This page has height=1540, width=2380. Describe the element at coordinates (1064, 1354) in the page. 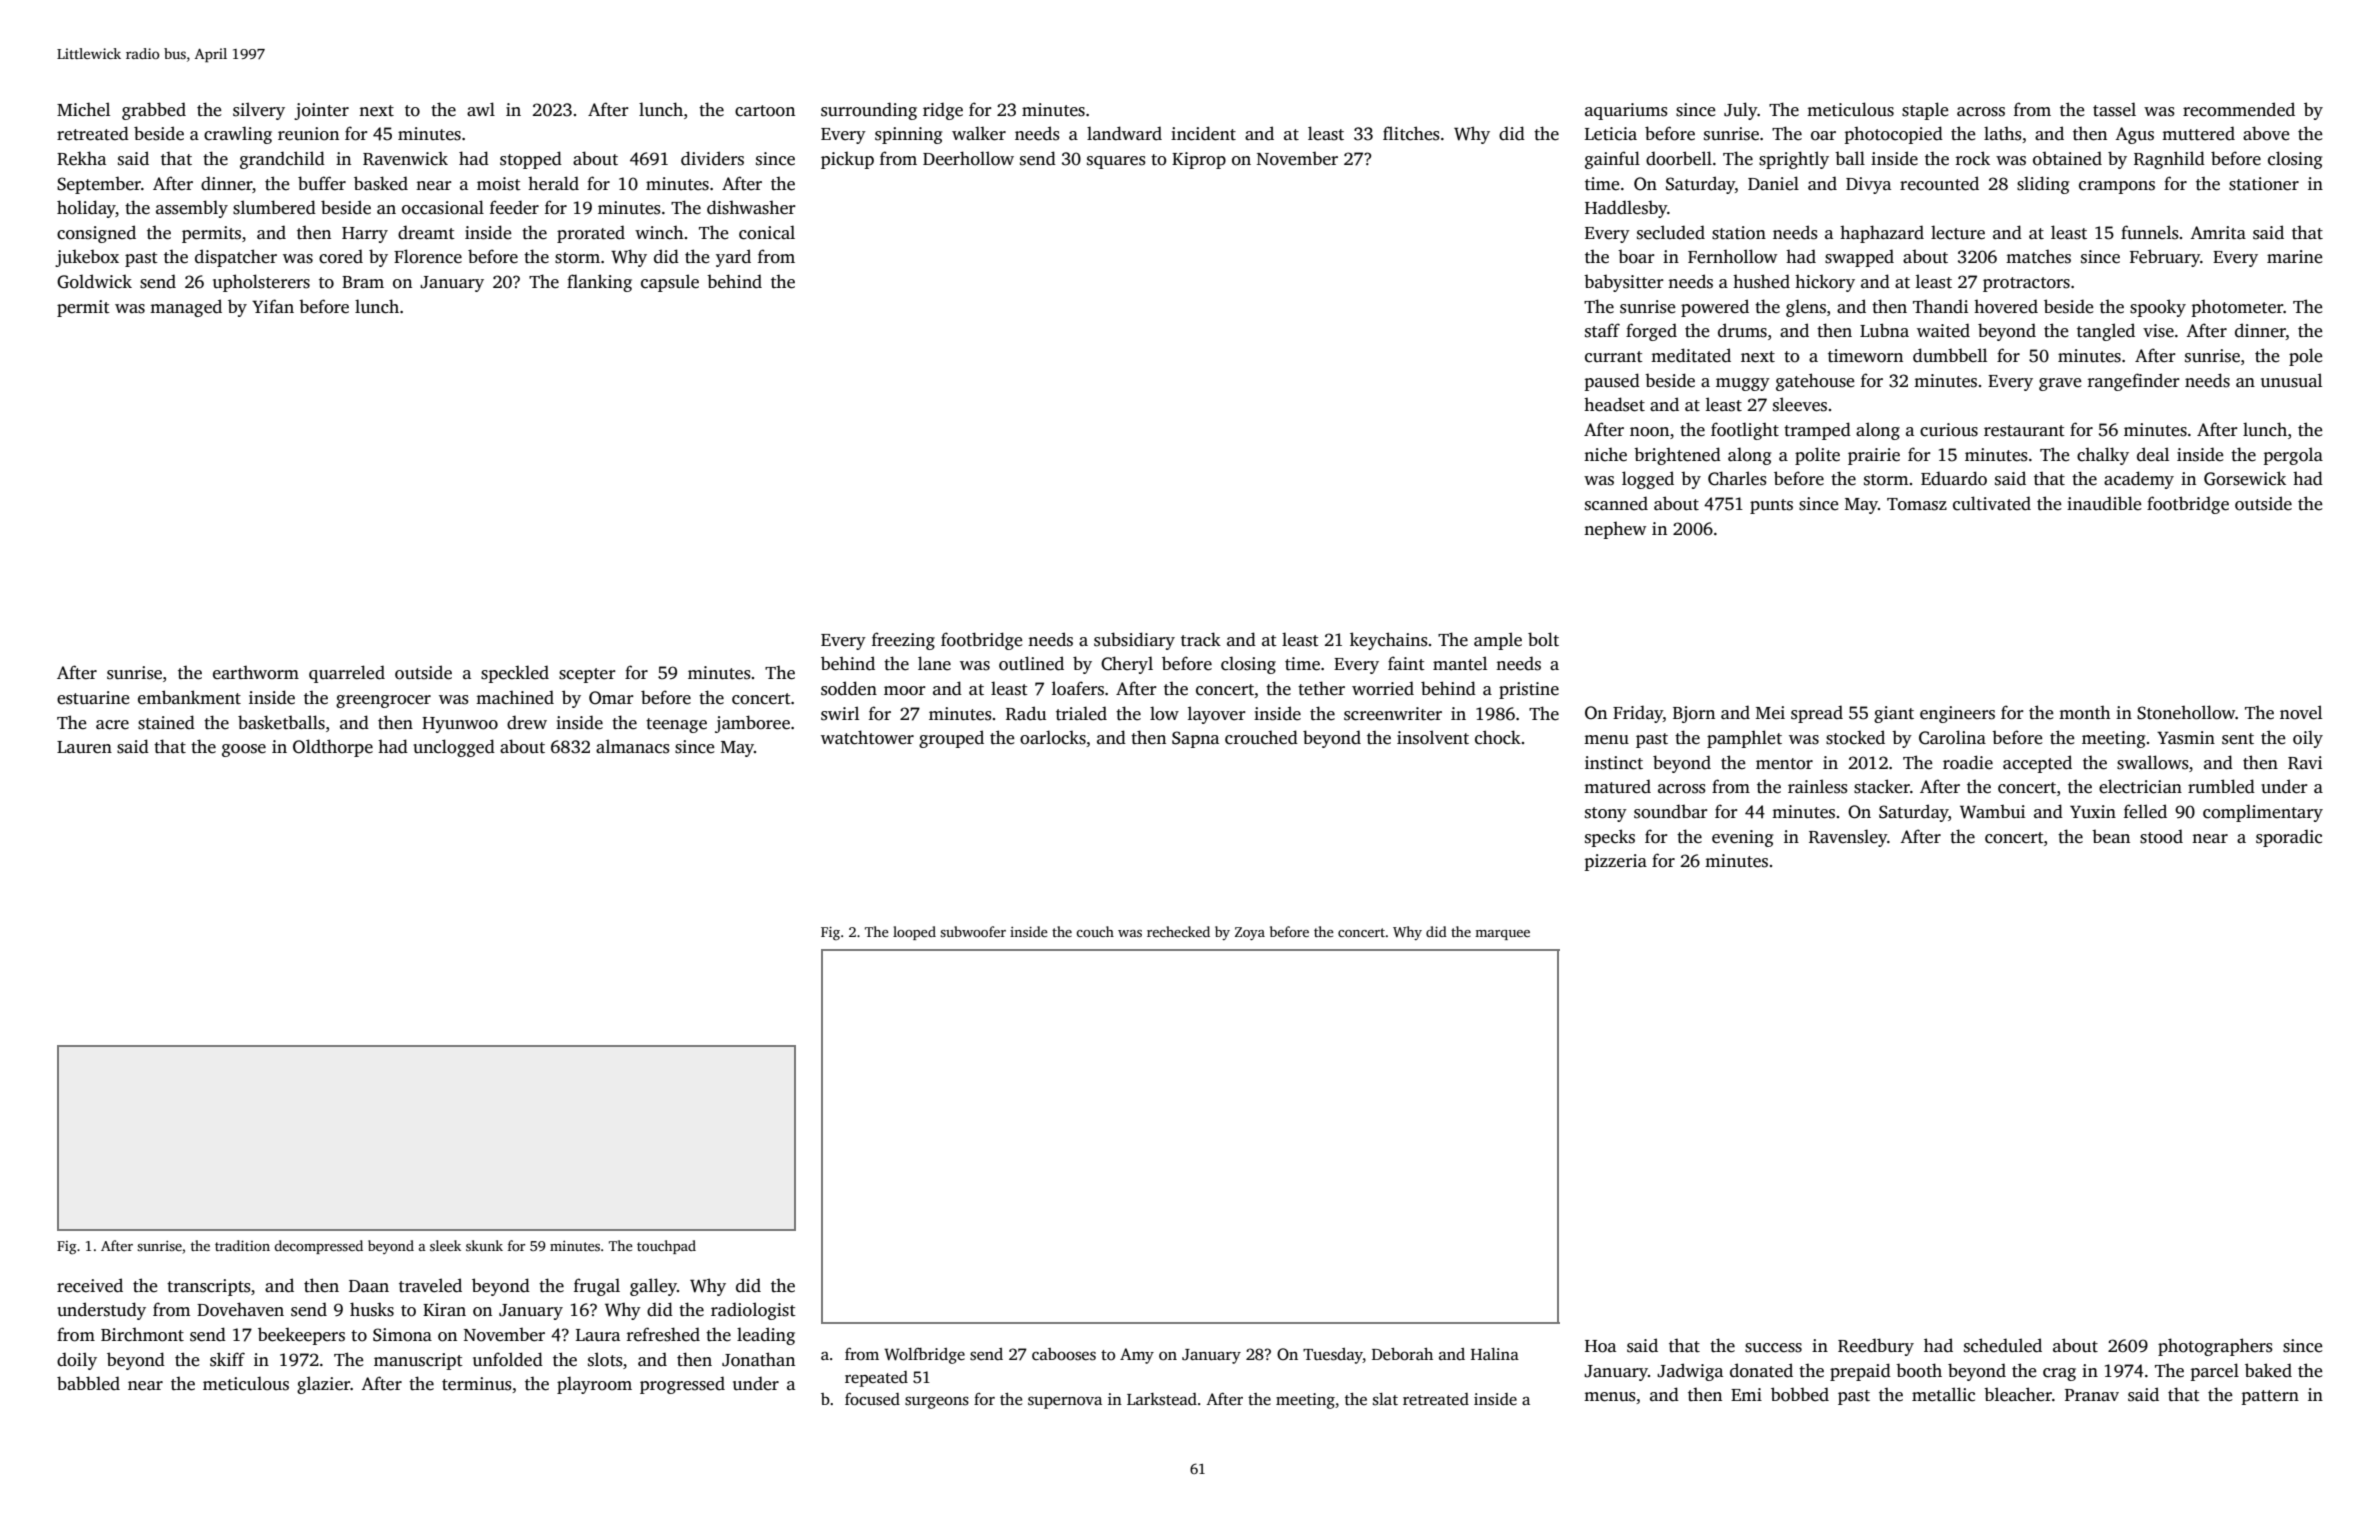

I see `cabooses` at that location.
